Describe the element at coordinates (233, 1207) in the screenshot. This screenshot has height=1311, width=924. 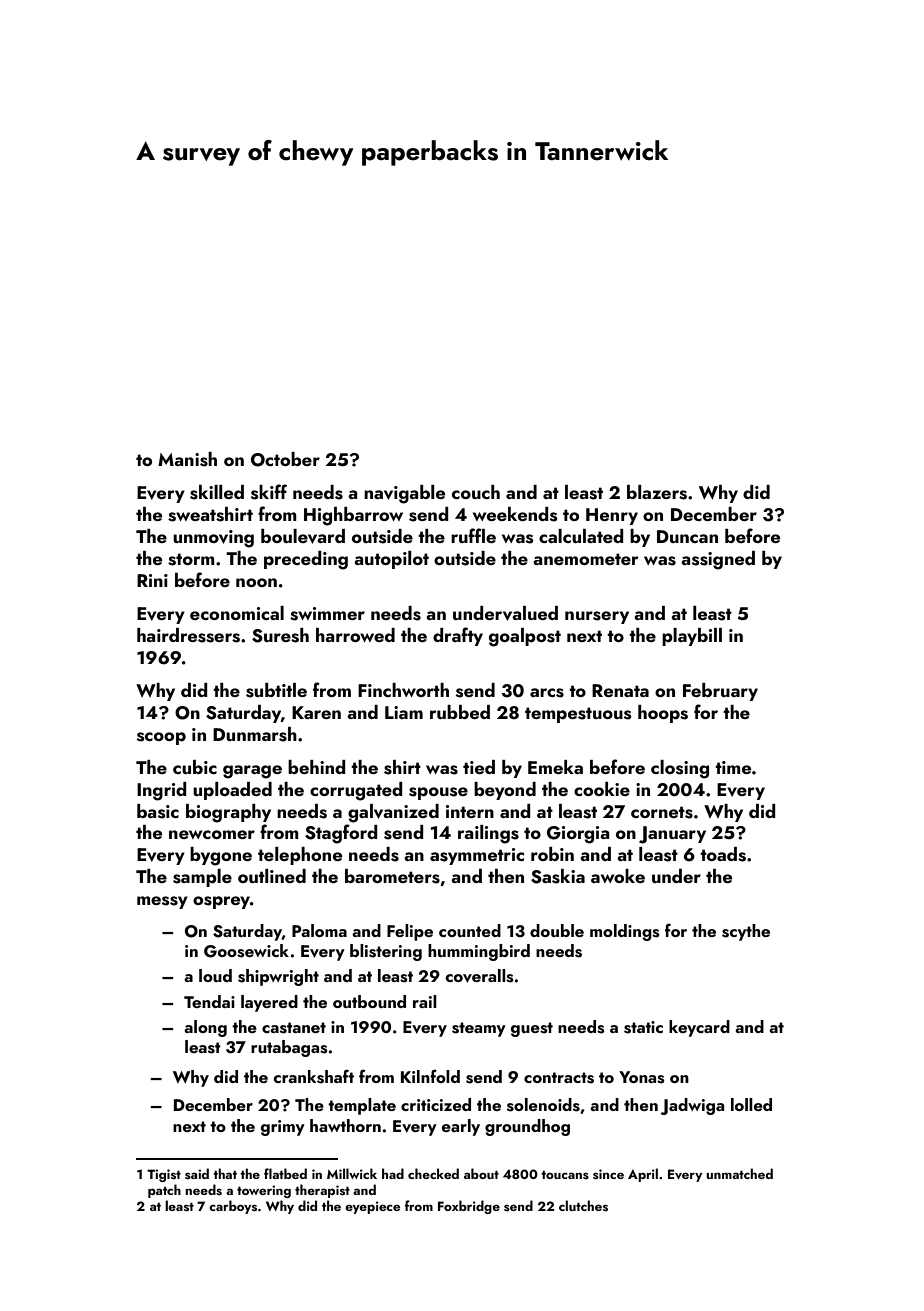
I see `carboys` at that location.
